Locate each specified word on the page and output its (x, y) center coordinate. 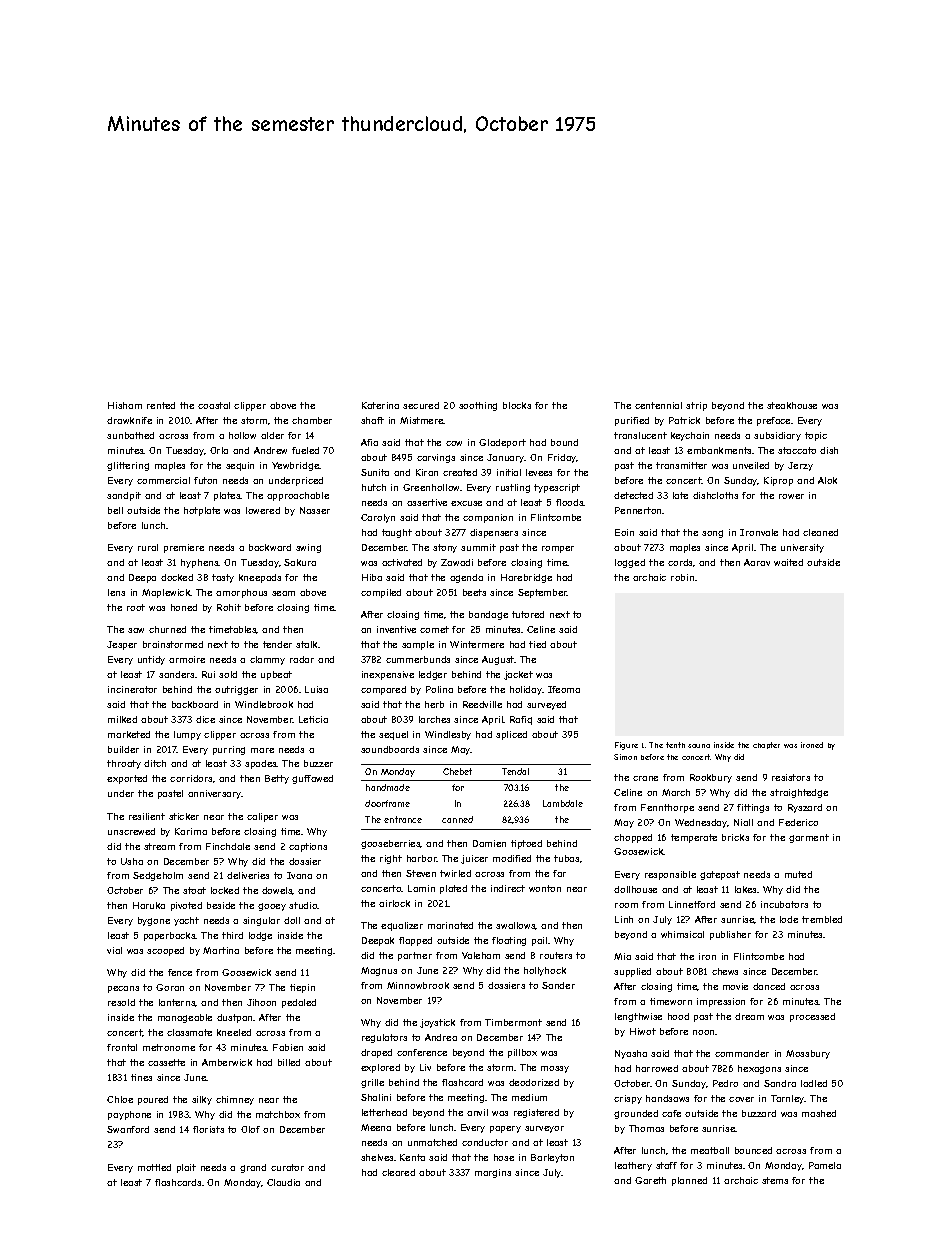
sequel (393, 735)
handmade (388, 787)
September (542, 593)
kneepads (260, 578)
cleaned (820, 532)
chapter (766, 745)
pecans (123, 989)
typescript (557, 488)
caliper (262, 817)
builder (123, 749)
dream (749, 1016)
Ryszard (805, 808)
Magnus (379, 971)
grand (253, 1168)
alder (272, 435)
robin (682, 577)
